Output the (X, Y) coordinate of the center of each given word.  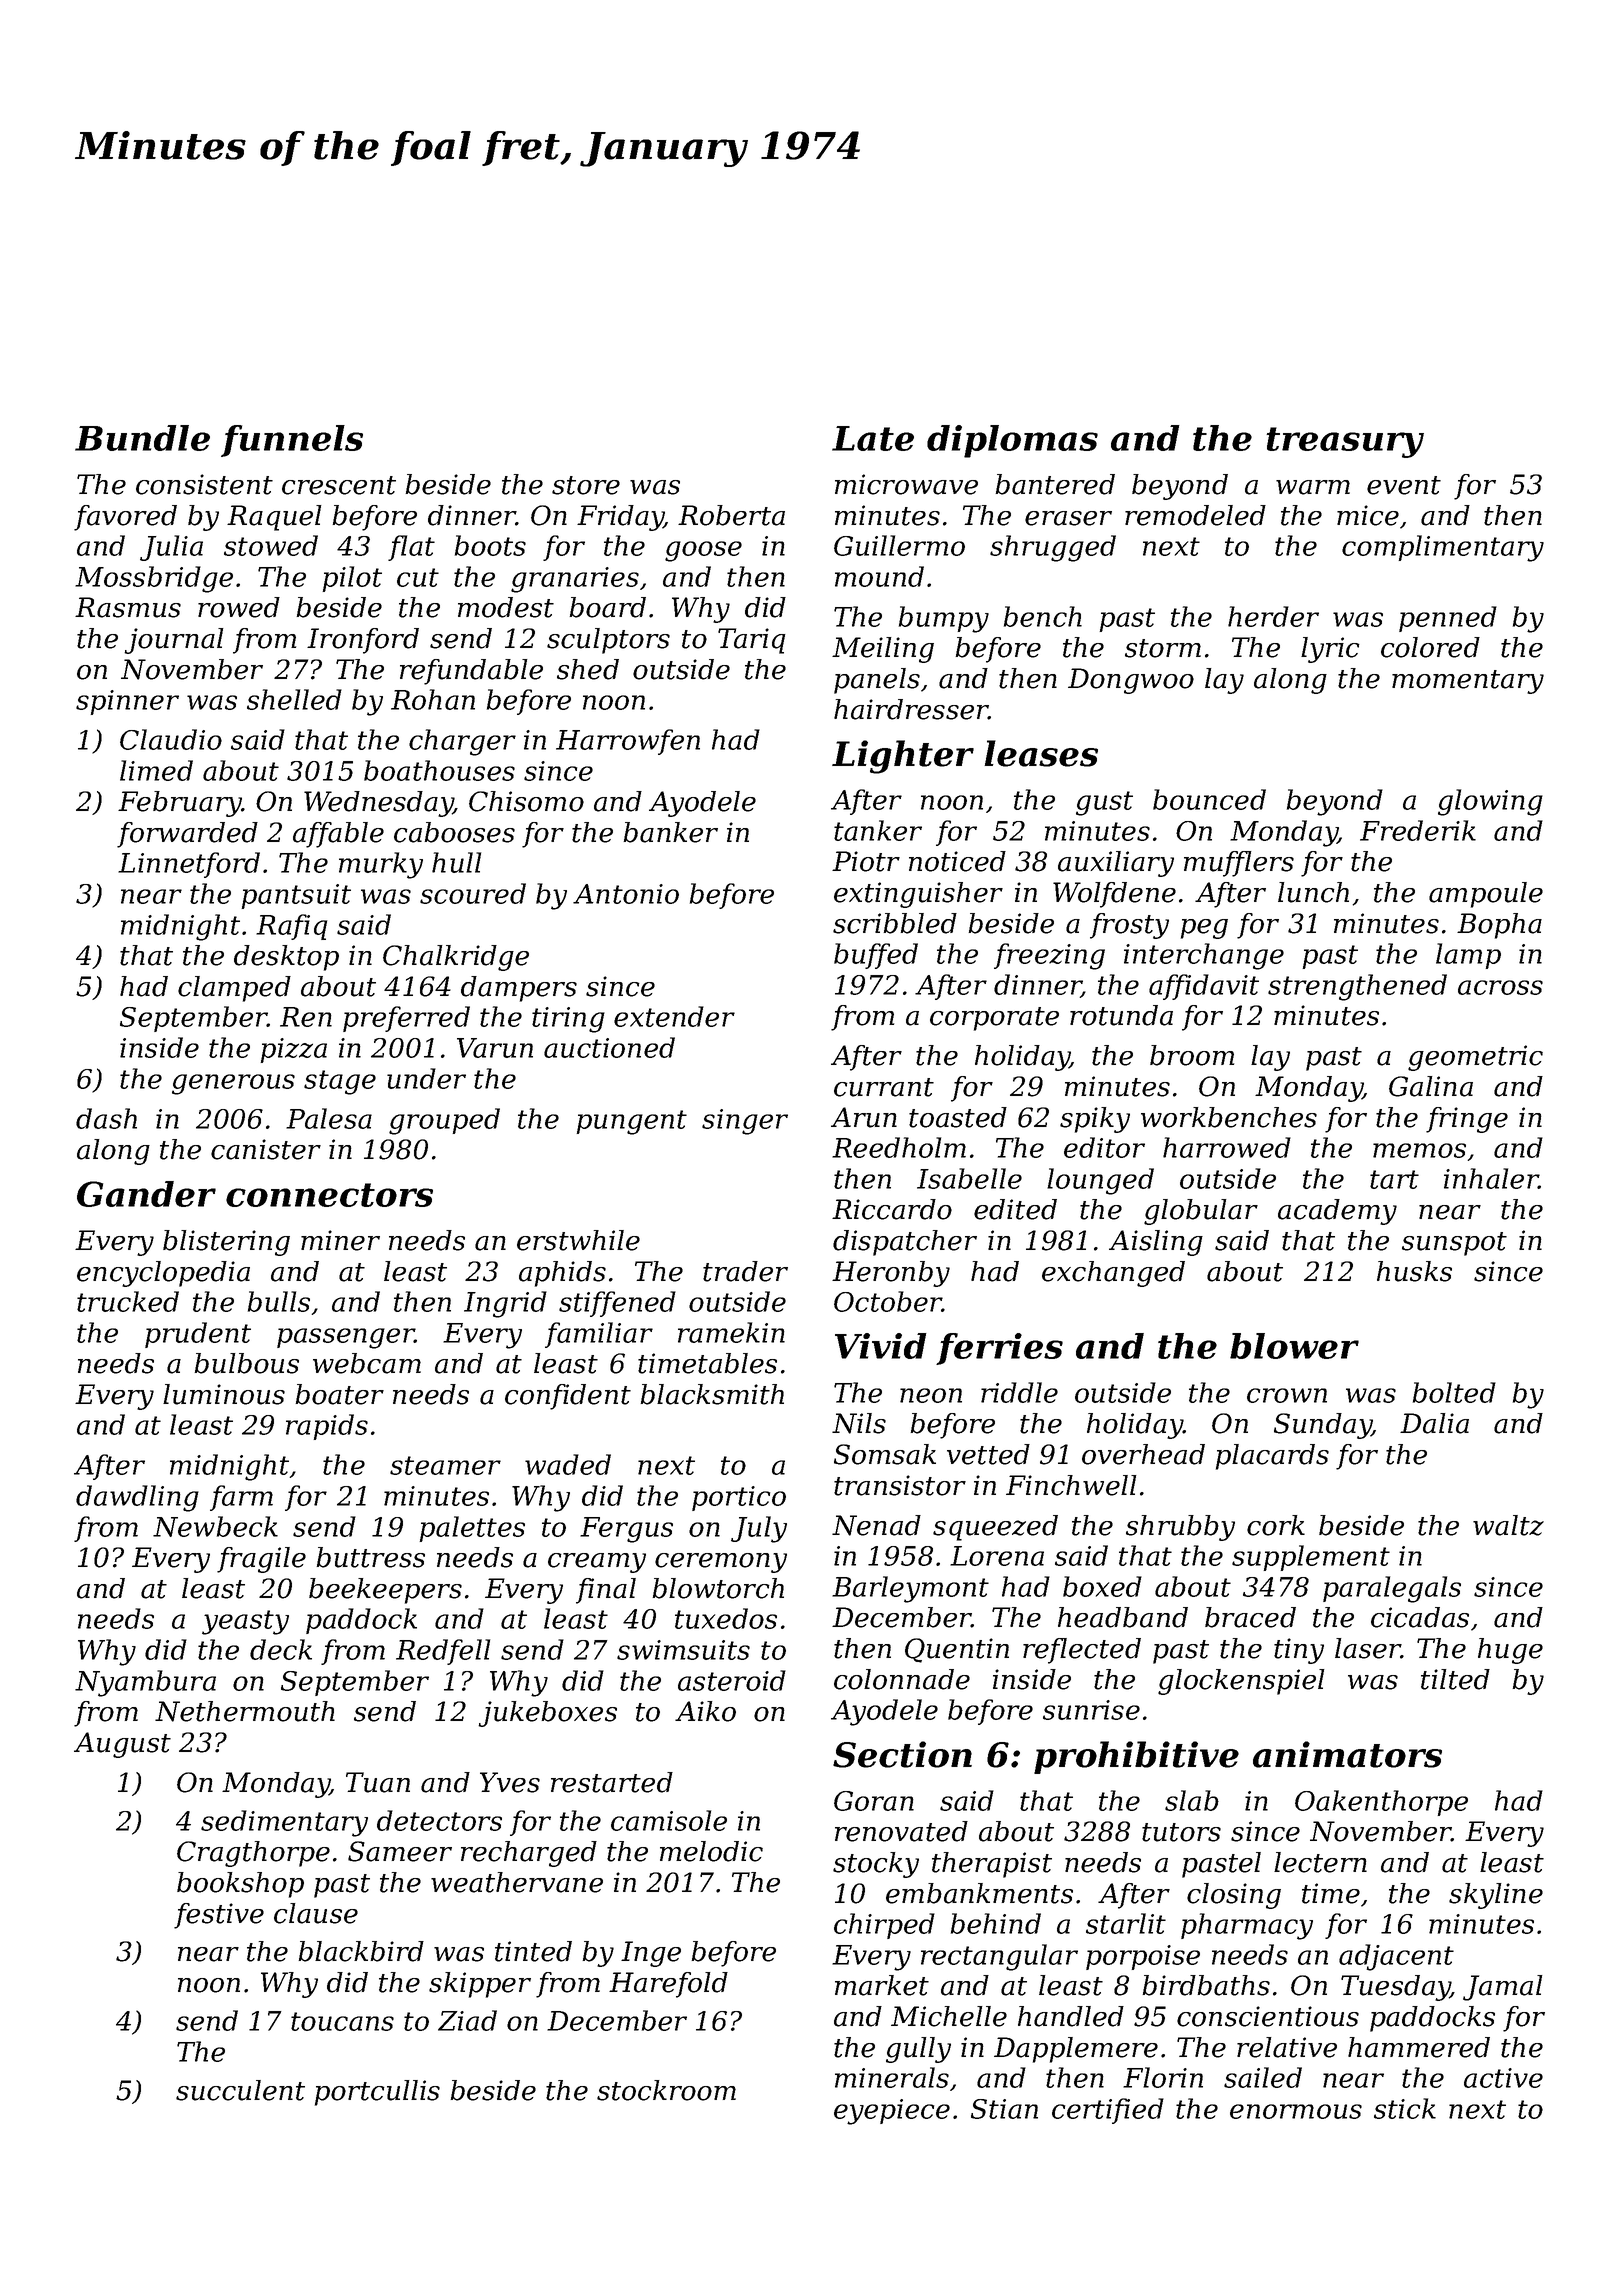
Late (873, 438)
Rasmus (128, 607)
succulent (240, 2090)
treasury (1345, 442)
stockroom (666, 2090)
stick (1405, 2108)
